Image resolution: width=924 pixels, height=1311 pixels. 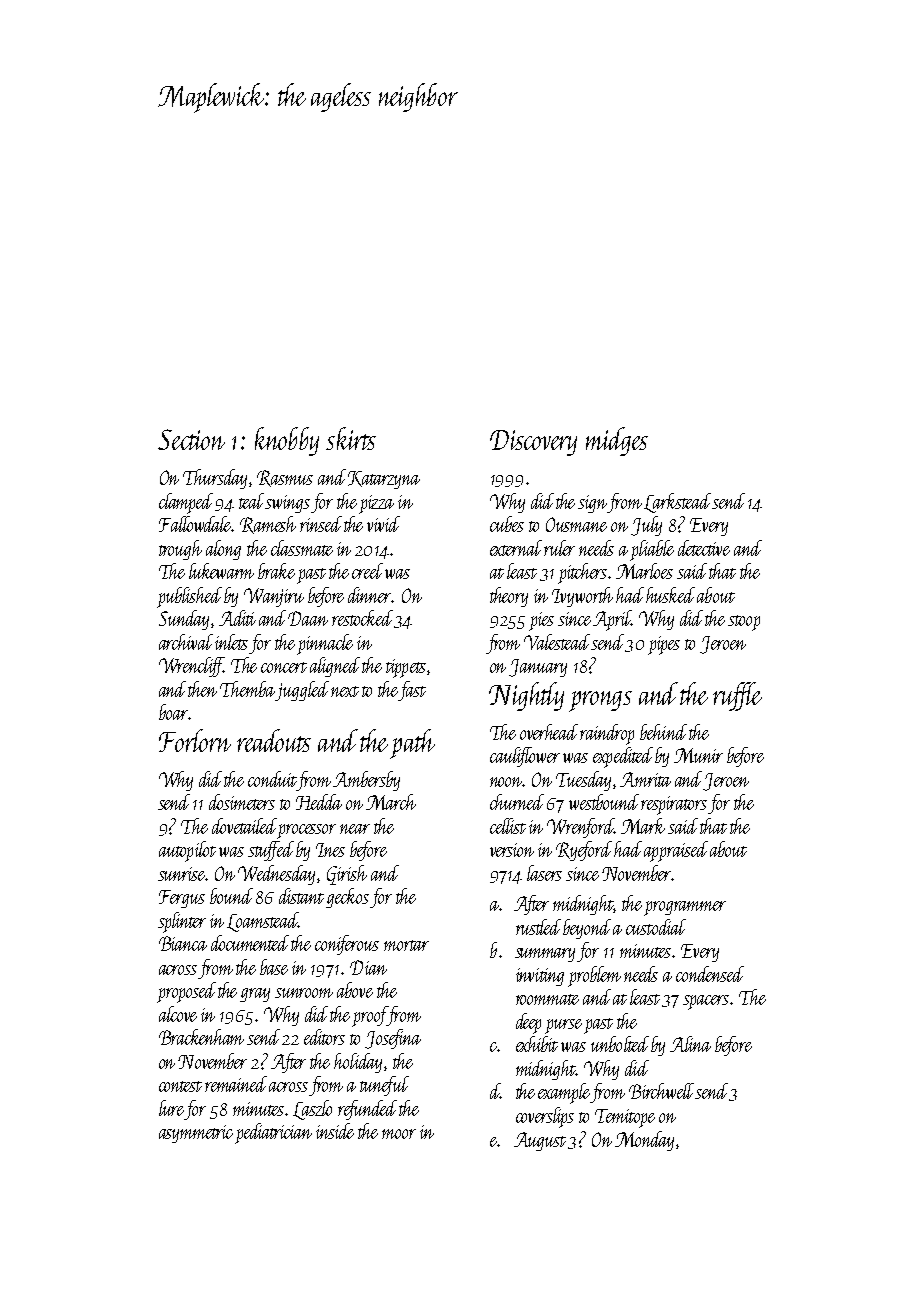 What do you see at coordinates (690, 1044) in the document?
I see `Alina` at bounding box center [690, 1044].
